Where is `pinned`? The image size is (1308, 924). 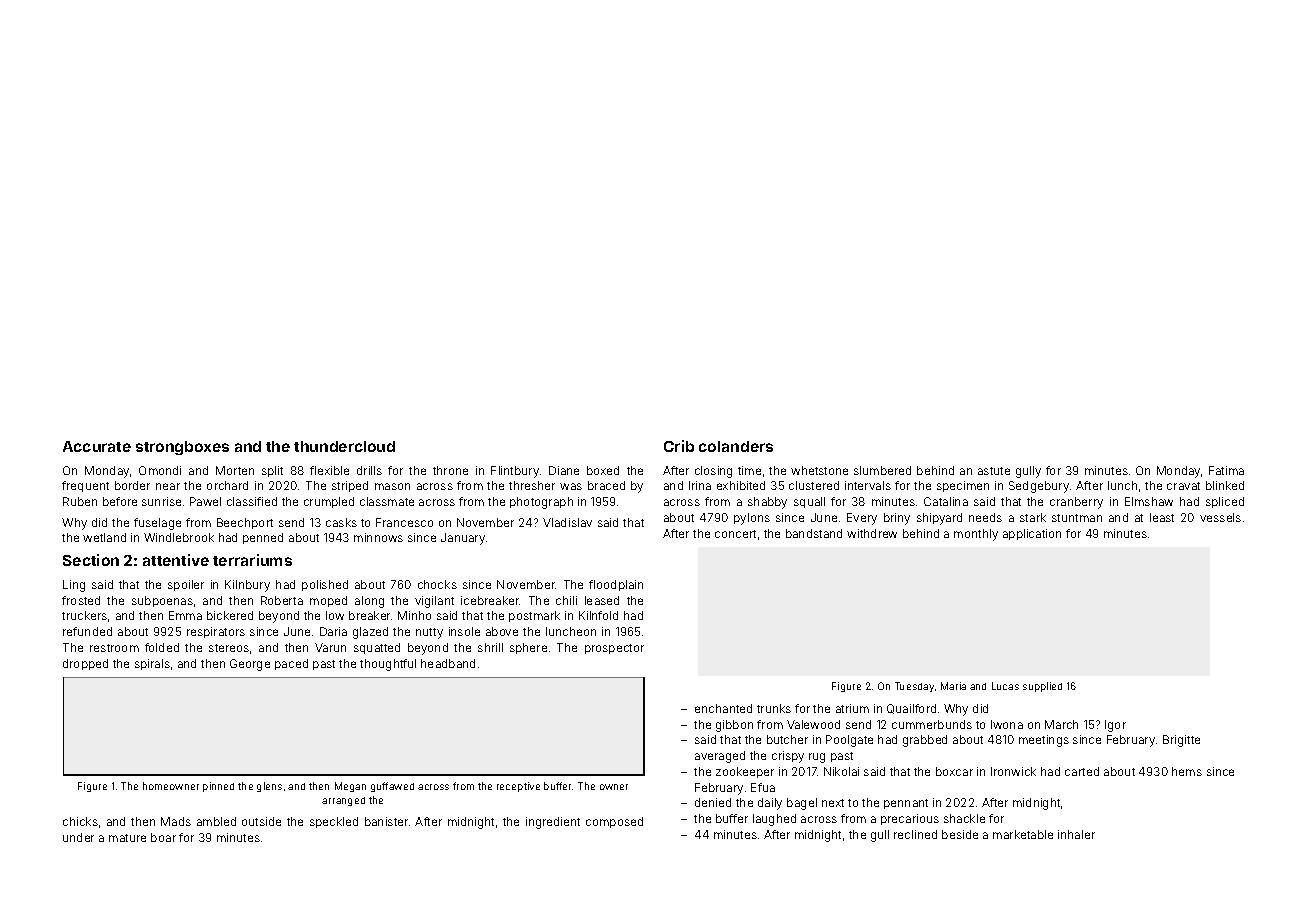
pinned is located at coordinates (218, 787).
